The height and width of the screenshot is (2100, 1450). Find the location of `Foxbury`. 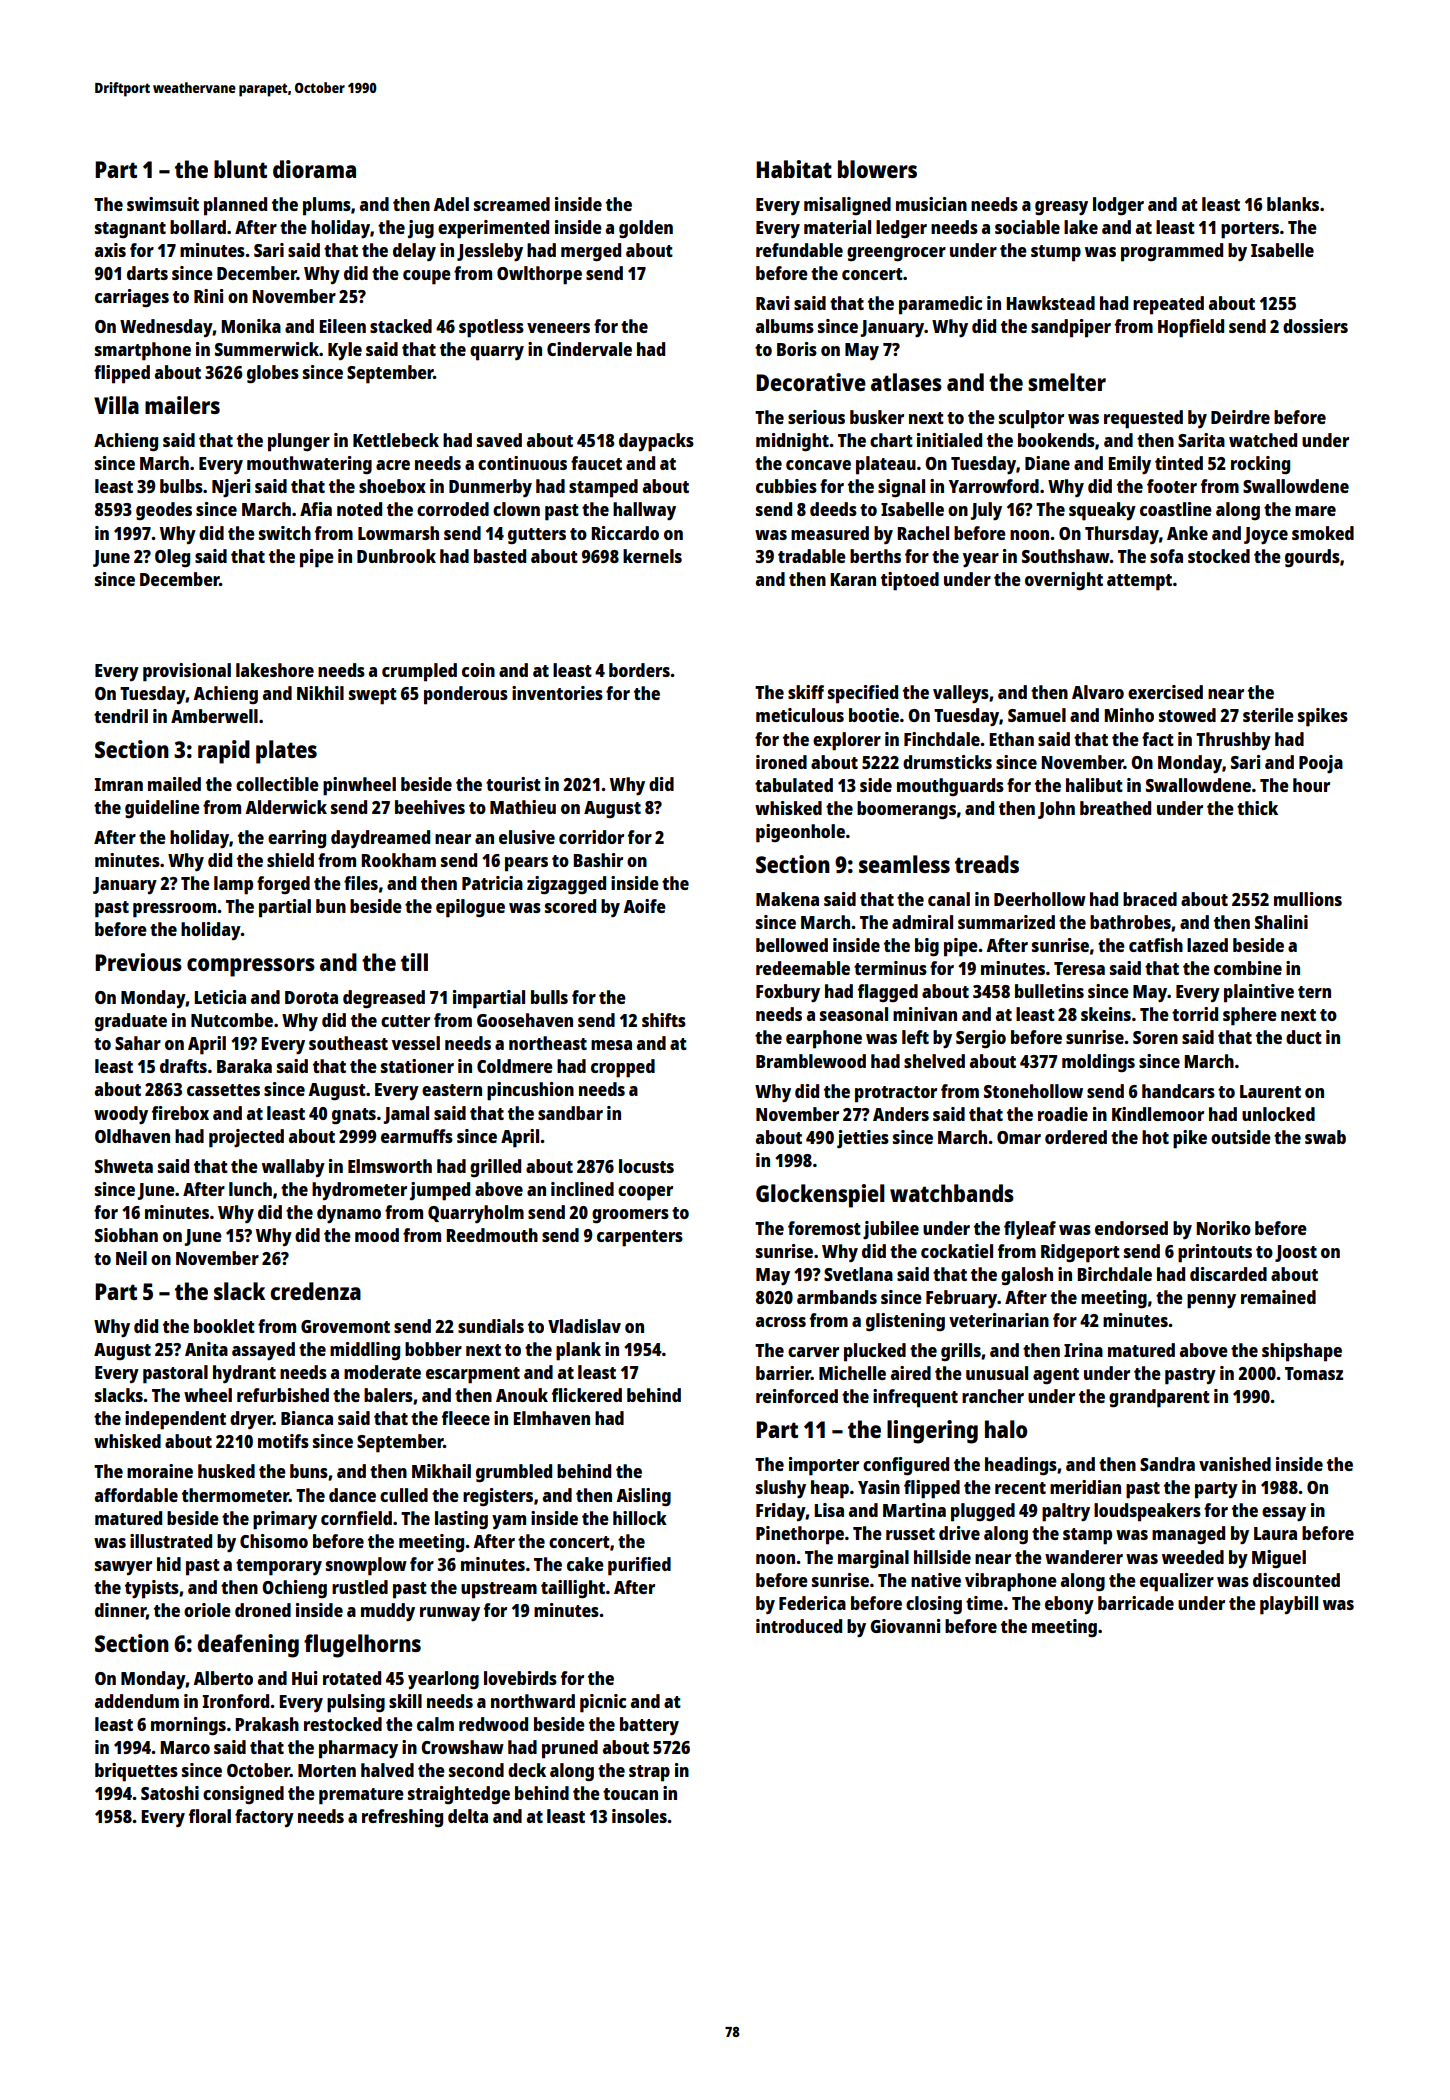

Foxbury is located at coordinates (788, 993).
